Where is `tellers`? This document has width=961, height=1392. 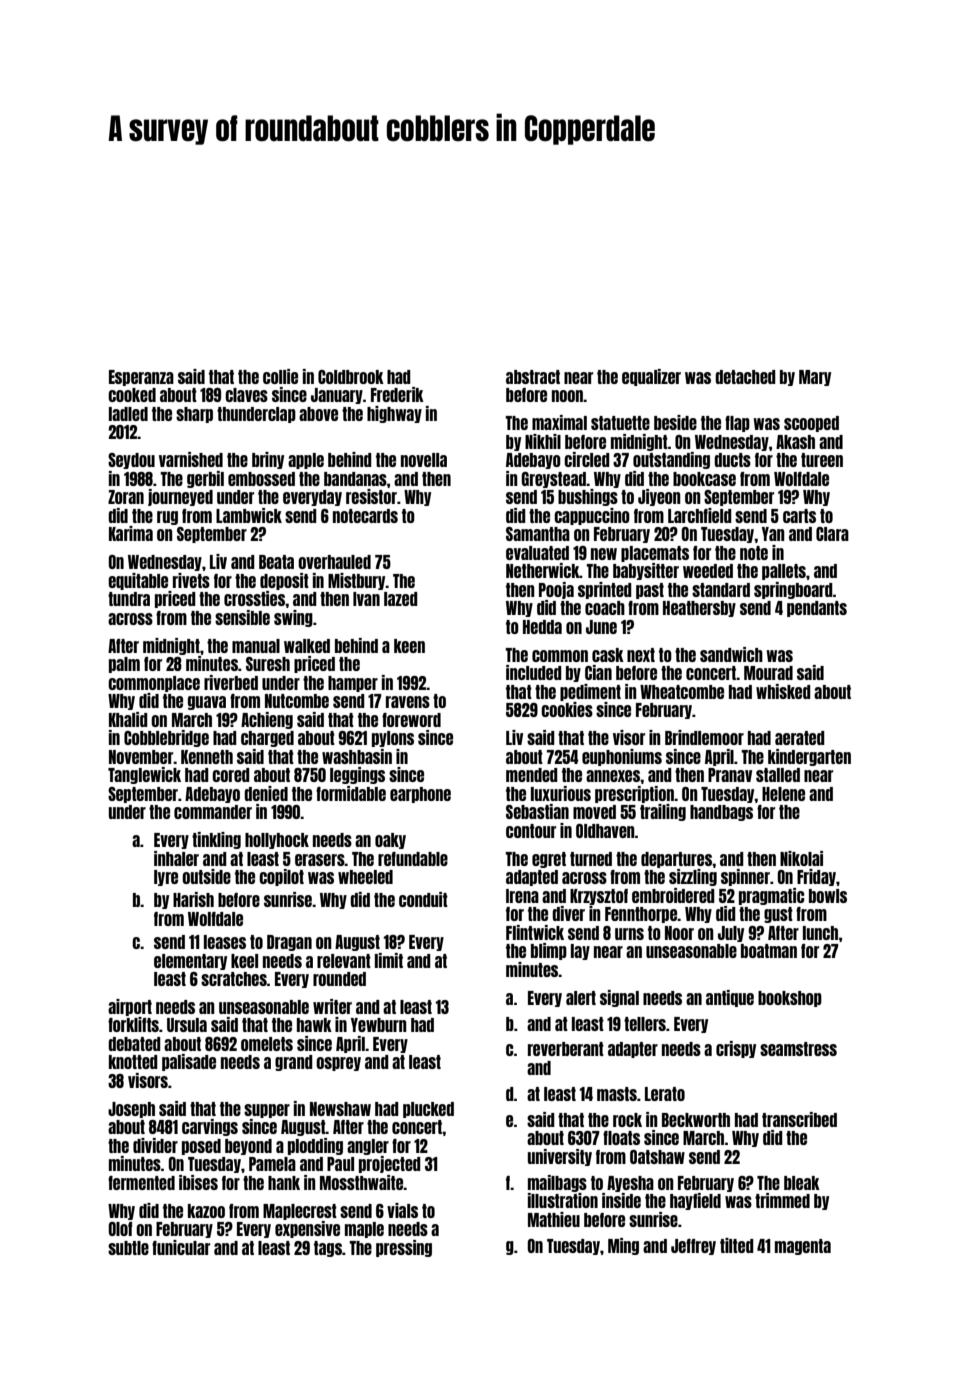 tellers is located at coordinates (645, 1024).
